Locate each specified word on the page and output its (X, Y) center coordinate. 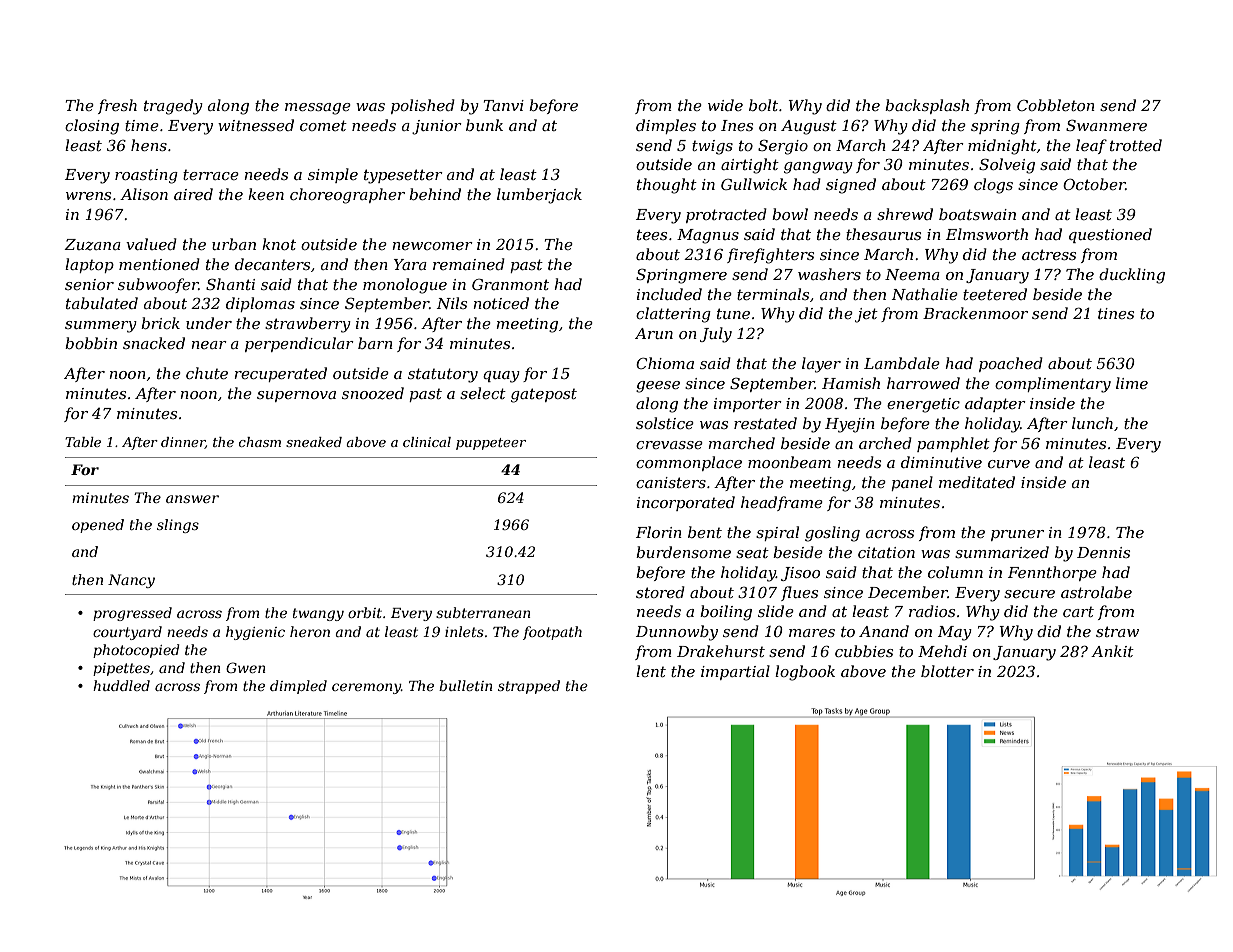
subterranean (483, 612)
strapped (529, 687)
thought (667, 186)
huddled (121, 685)
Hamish (851, 383)
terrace (211, 175)
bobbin (91, 343)
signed (851, 186)
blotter (947, 671)
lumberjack (539, 196)
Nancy (131, 581)
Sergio (783, 147)
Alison (144, 194)
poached (1011, 364)
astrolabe (1096, 592)
